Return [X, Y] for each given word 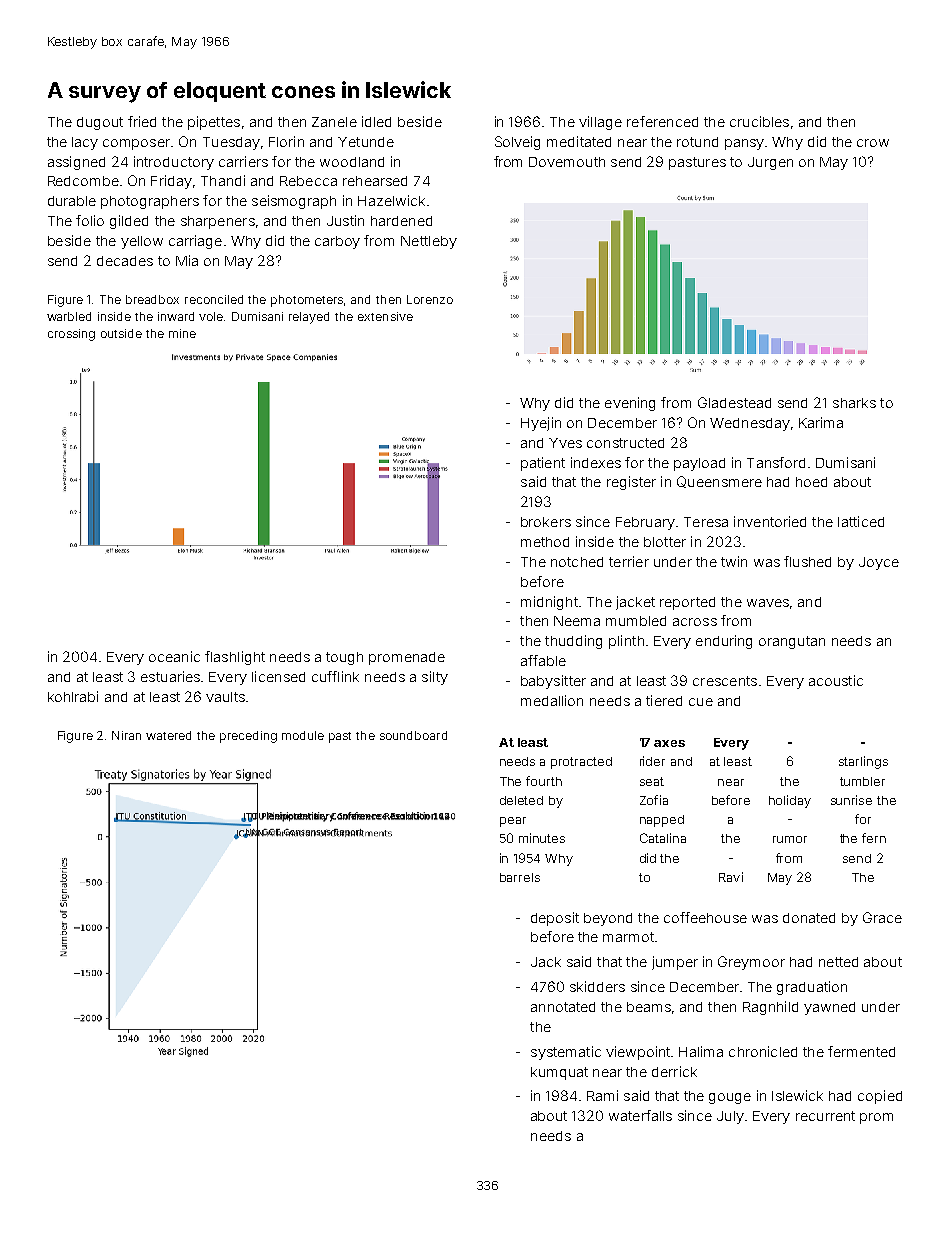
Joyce [879, 563]
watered [168, 735]
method [545, 542]
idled [376, 121]
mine [182, 333]
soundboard [413, 735]
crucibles [759, 121]
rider [652, 761]
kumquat [559, 1073]
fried [142, 121]
